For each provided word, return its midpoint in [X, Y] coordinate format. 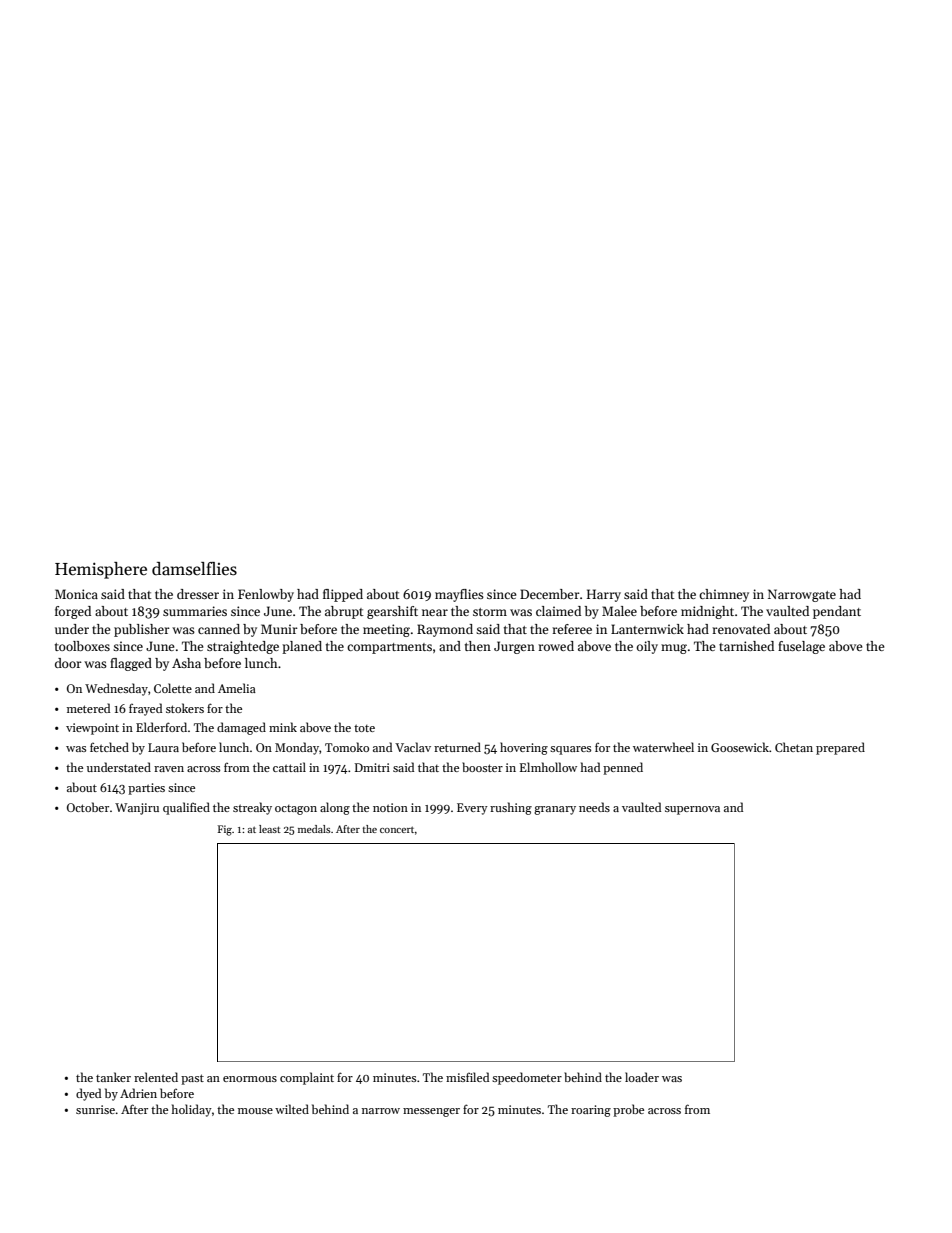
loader [642, 1077]
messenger [431, 1112]
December [550, 594]
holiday [192, 1110]
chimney [724, 595]
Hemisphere [101, 570]
